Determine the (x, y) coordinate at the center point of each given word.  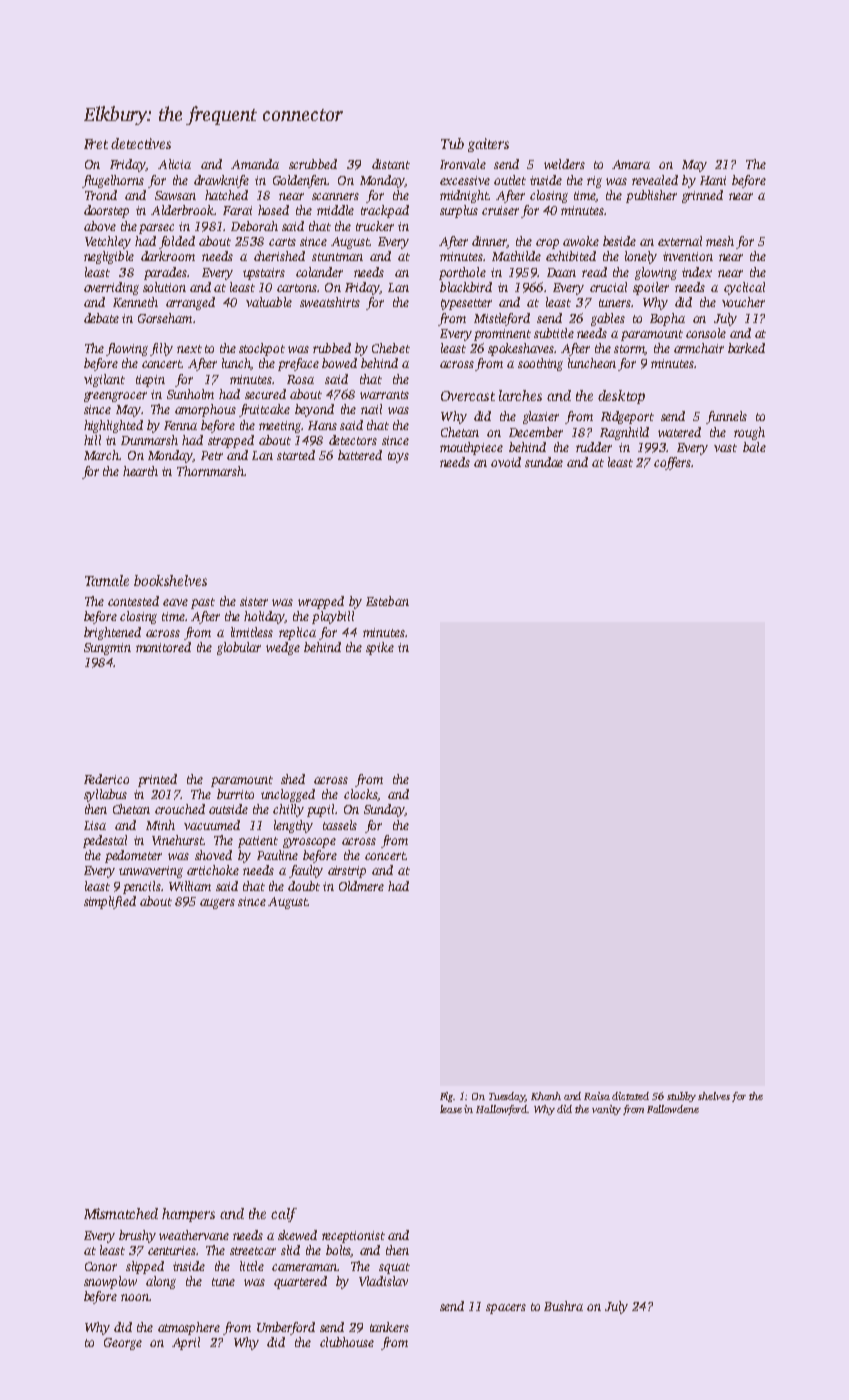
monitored (163, 647)
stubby (681, 1097)
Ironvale (463, 164)
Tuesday (507, 1097)
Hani (713, 180)
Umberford (286, 1328)
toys (398, 457)
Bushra (563, 1306)
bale (754, 447)
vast (725, 448)
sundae (544, 462)
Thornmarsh (210, 471)
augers (217, 904)
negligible (109, 257)
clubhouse (347, 1342)
